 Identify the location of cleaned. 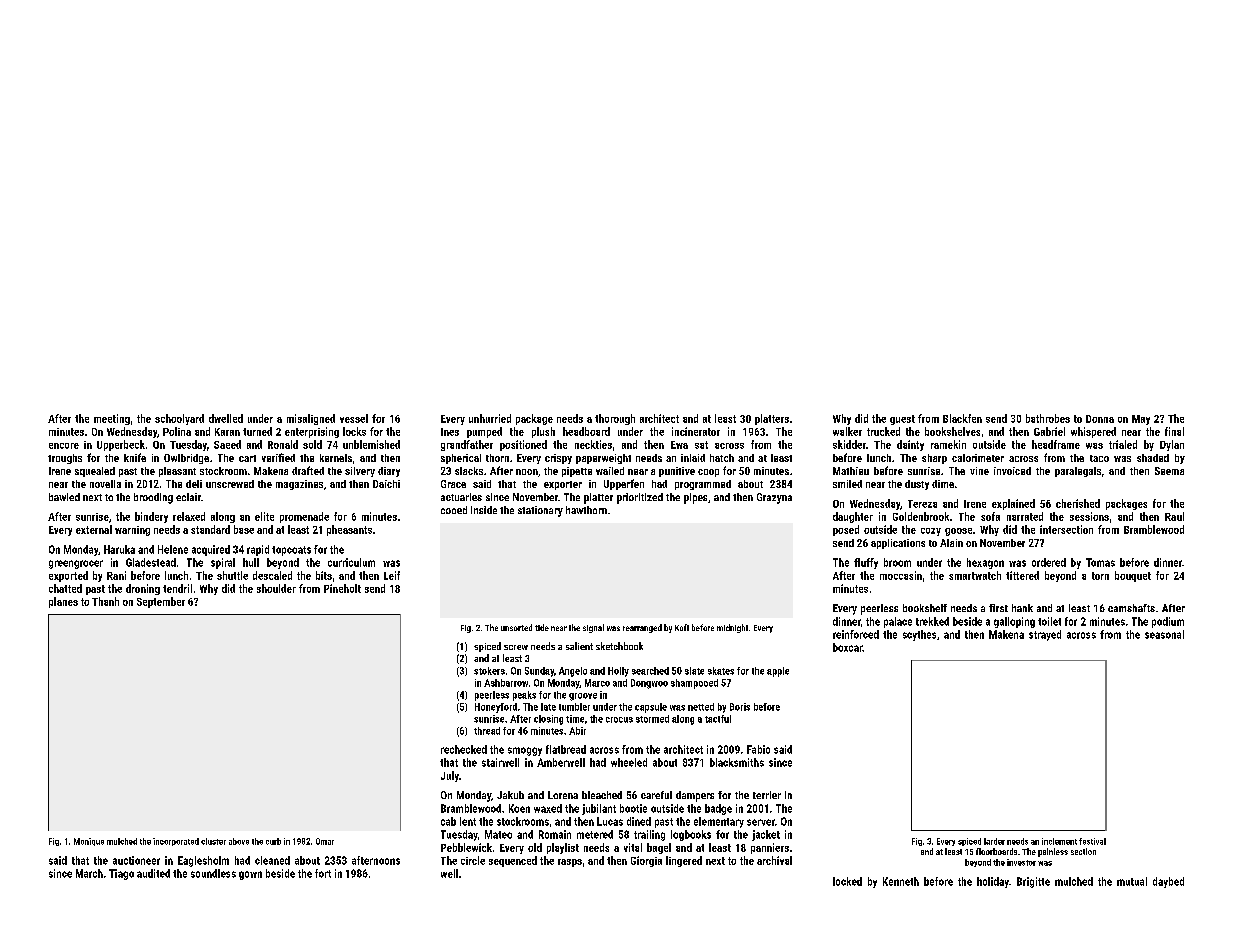
(272, 860).
